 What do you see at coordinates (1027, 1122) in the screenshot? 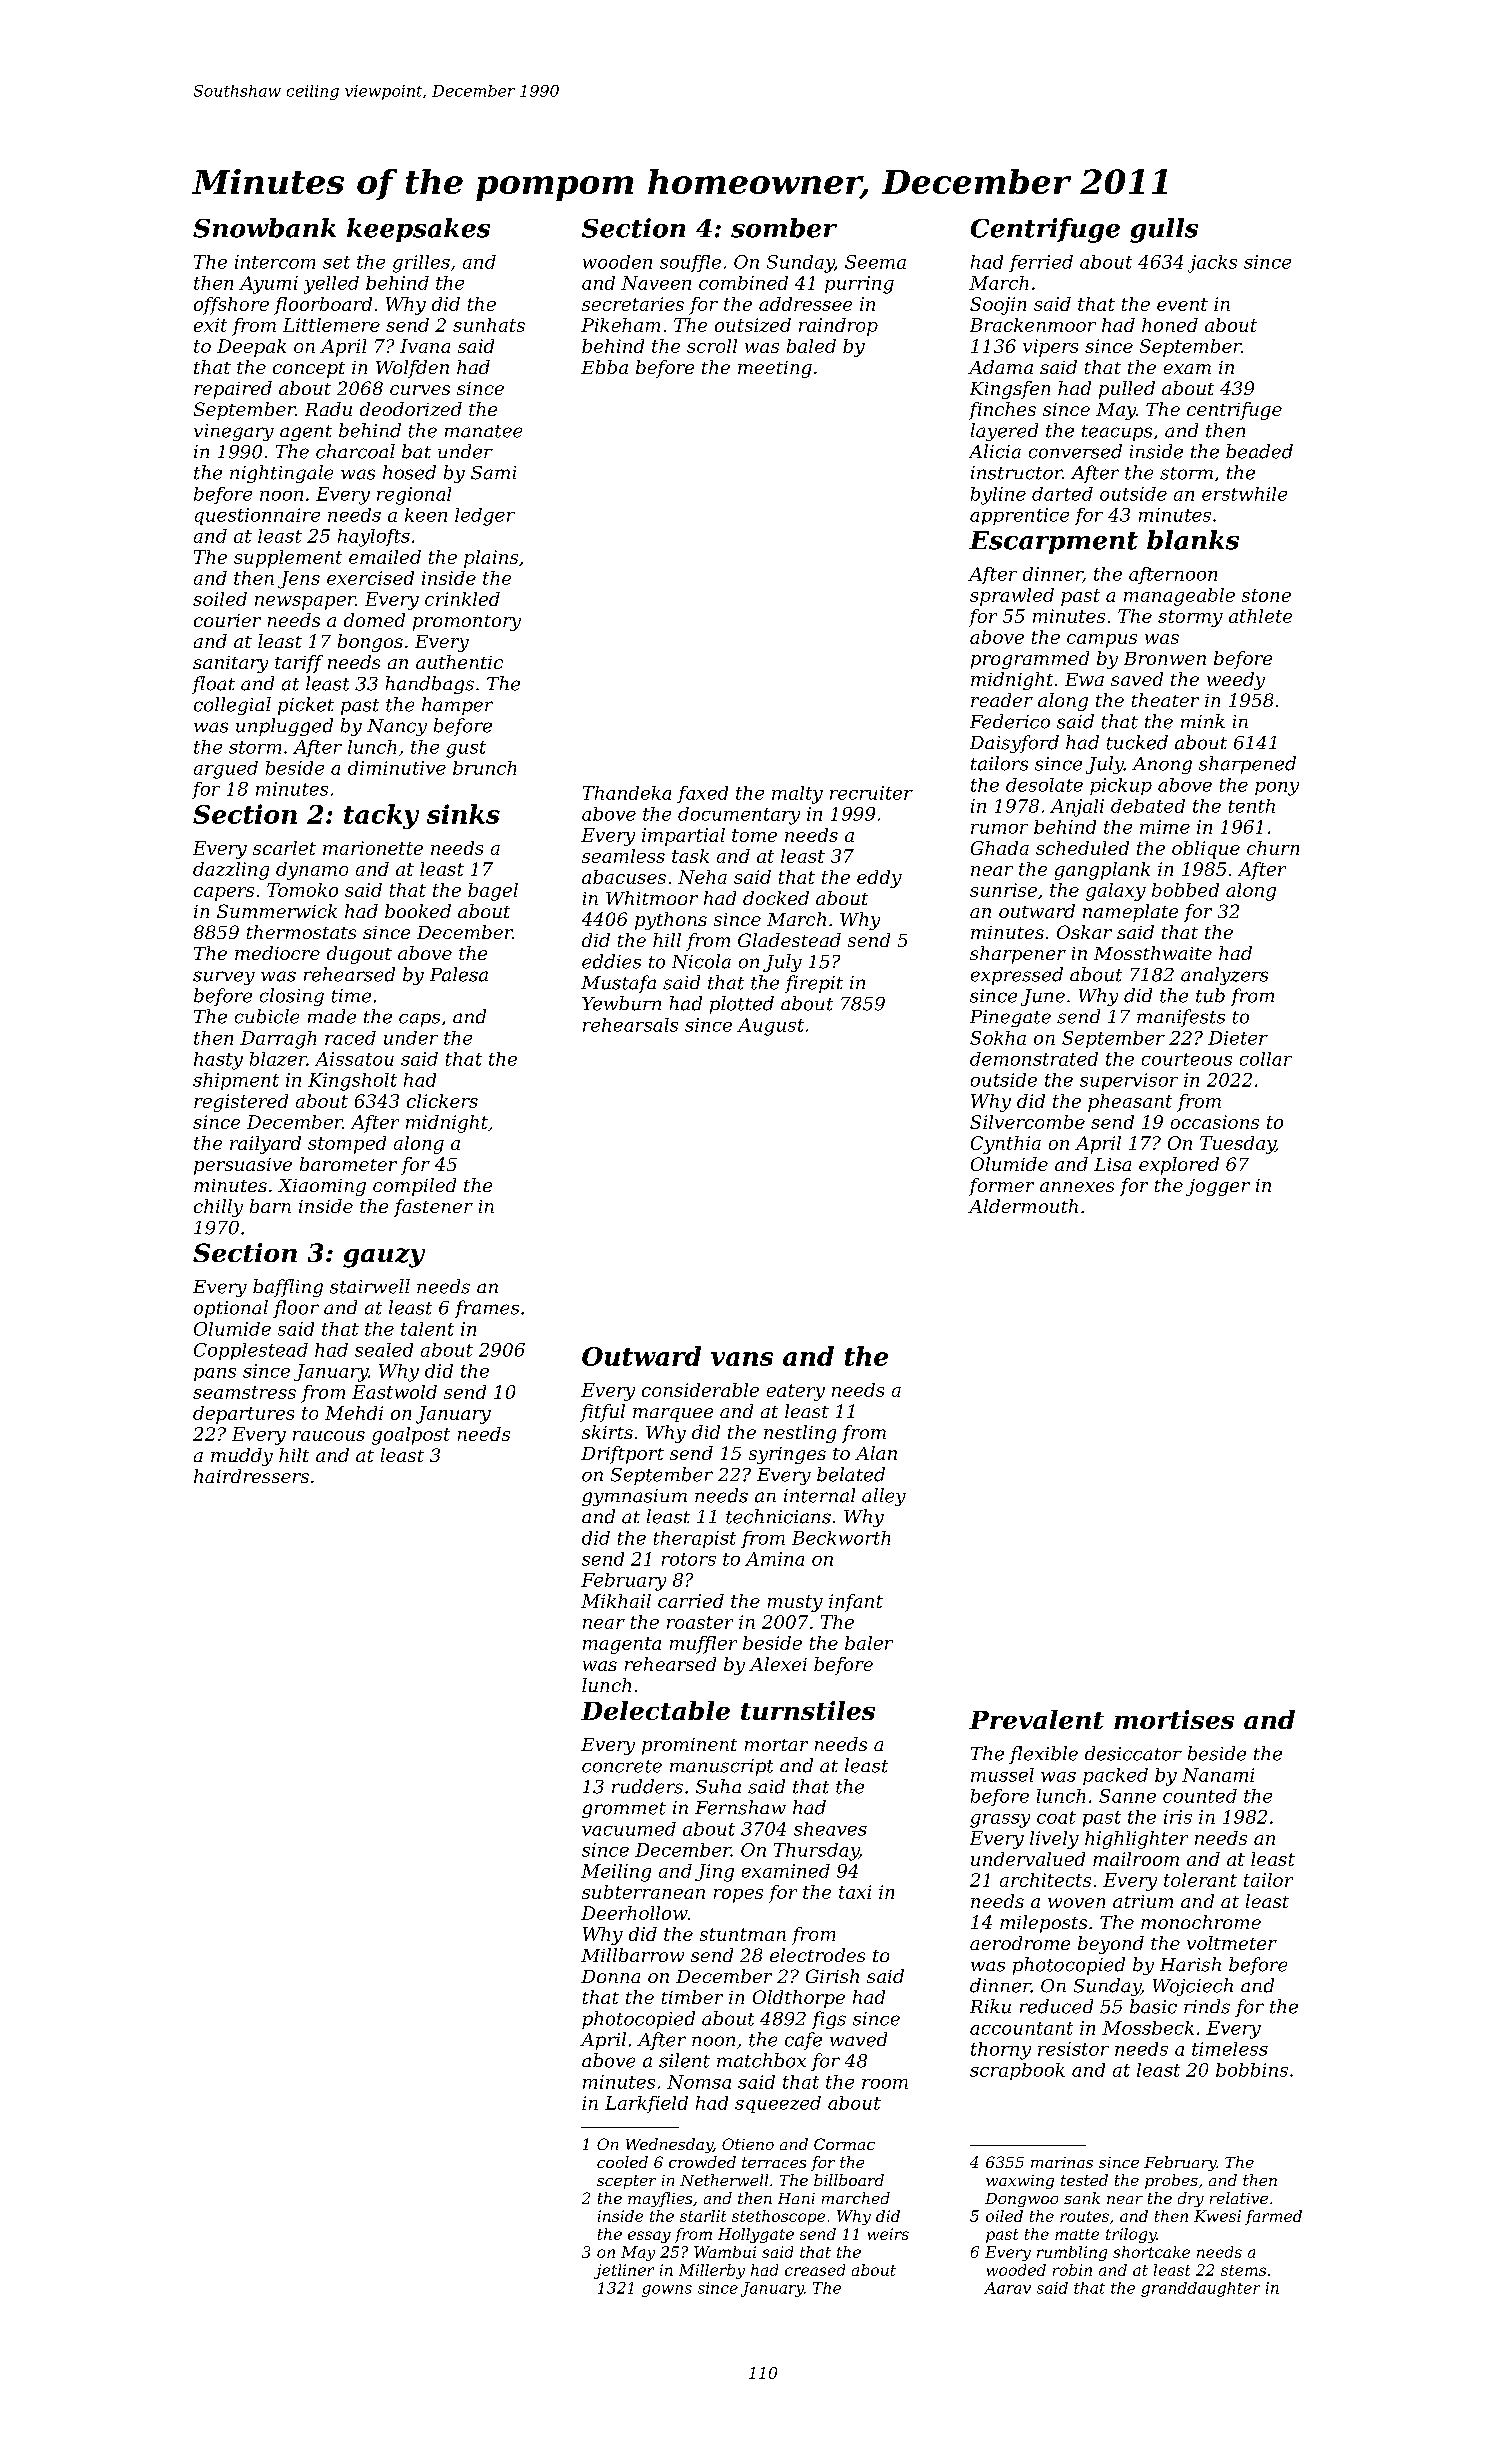
I see `Silvercombe` at bounding box center [1027, 1122].
